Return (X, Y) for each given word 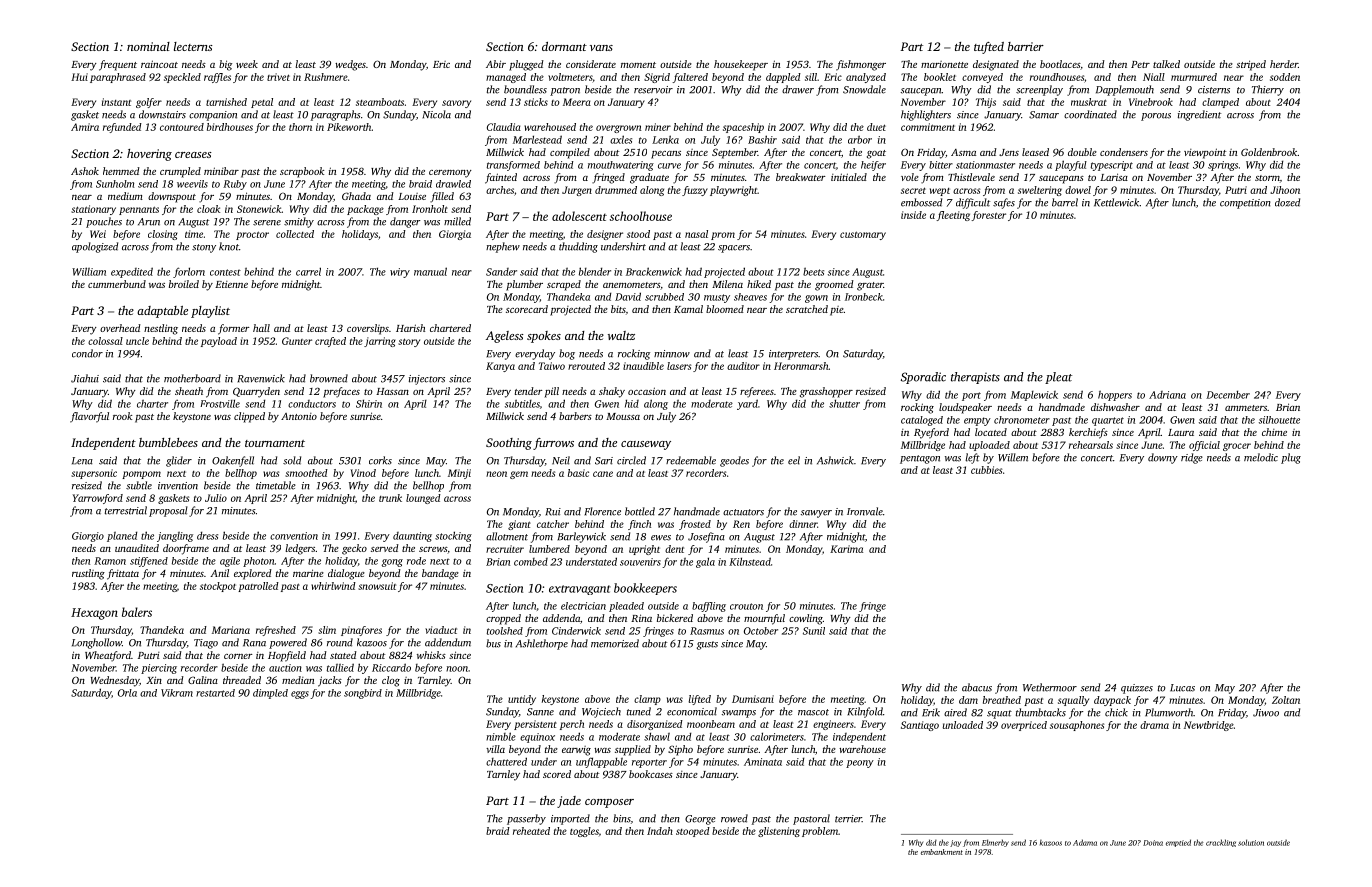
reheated (531, 831)
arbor (860, 139)
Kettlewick (1116, 202)
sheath (189, 391)
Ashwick (835, 460)
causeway (646, 445)
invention (178, 486)
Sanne (540, 712)
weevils (192, 184)
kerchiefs (1088, 433)
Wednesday (115, 681)
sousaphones (1077, 726)
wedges (350, 65)
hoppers (1115, 396)
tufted (989, 48)
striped (1251, 65)
